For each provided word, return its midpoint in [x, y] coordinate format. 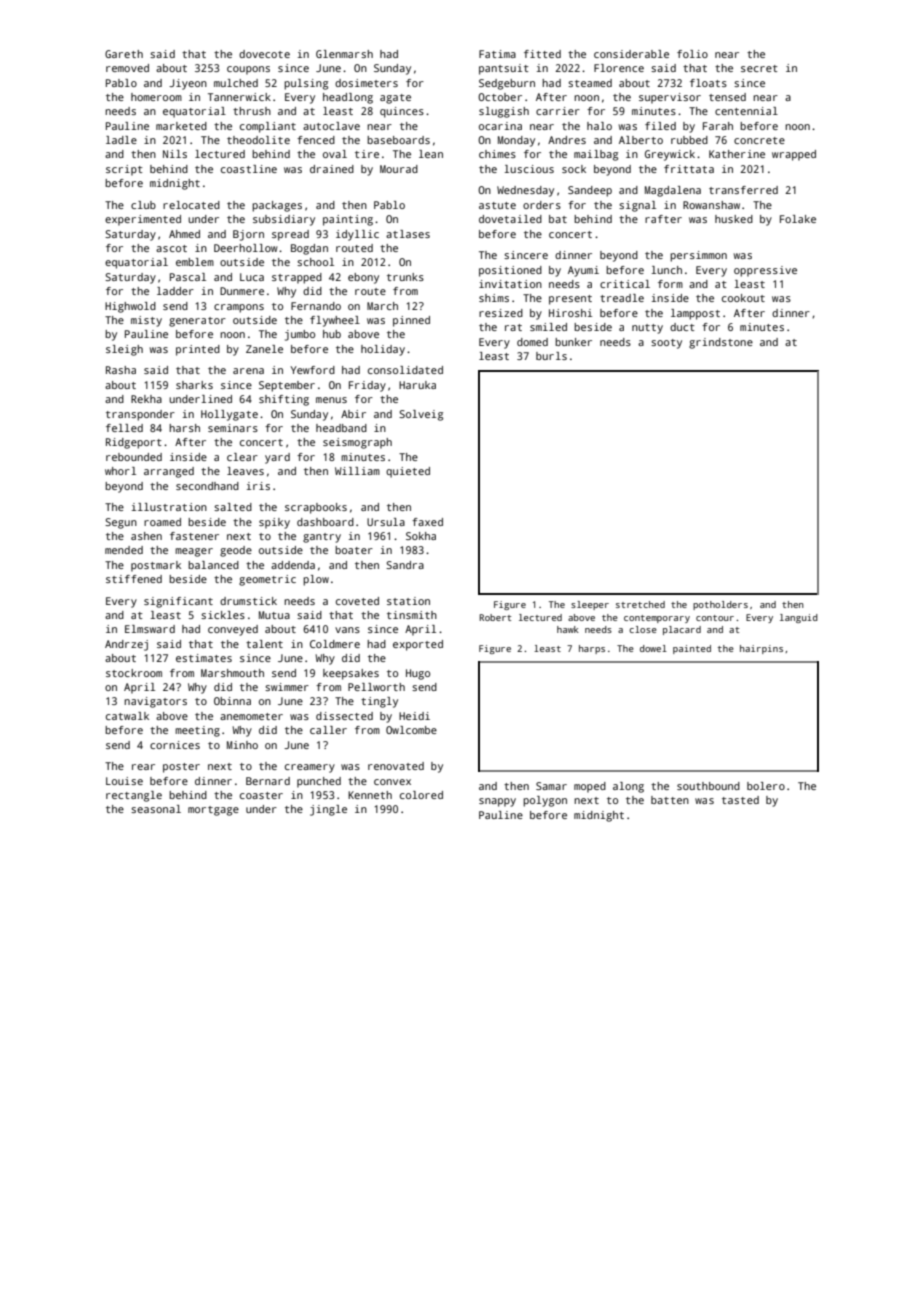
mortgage [213, 811]
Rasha [121, 370]
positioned [510, 271]
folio [692, 54]
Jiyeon [188, 84]
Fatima [497, 54]
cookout [743, 298]
